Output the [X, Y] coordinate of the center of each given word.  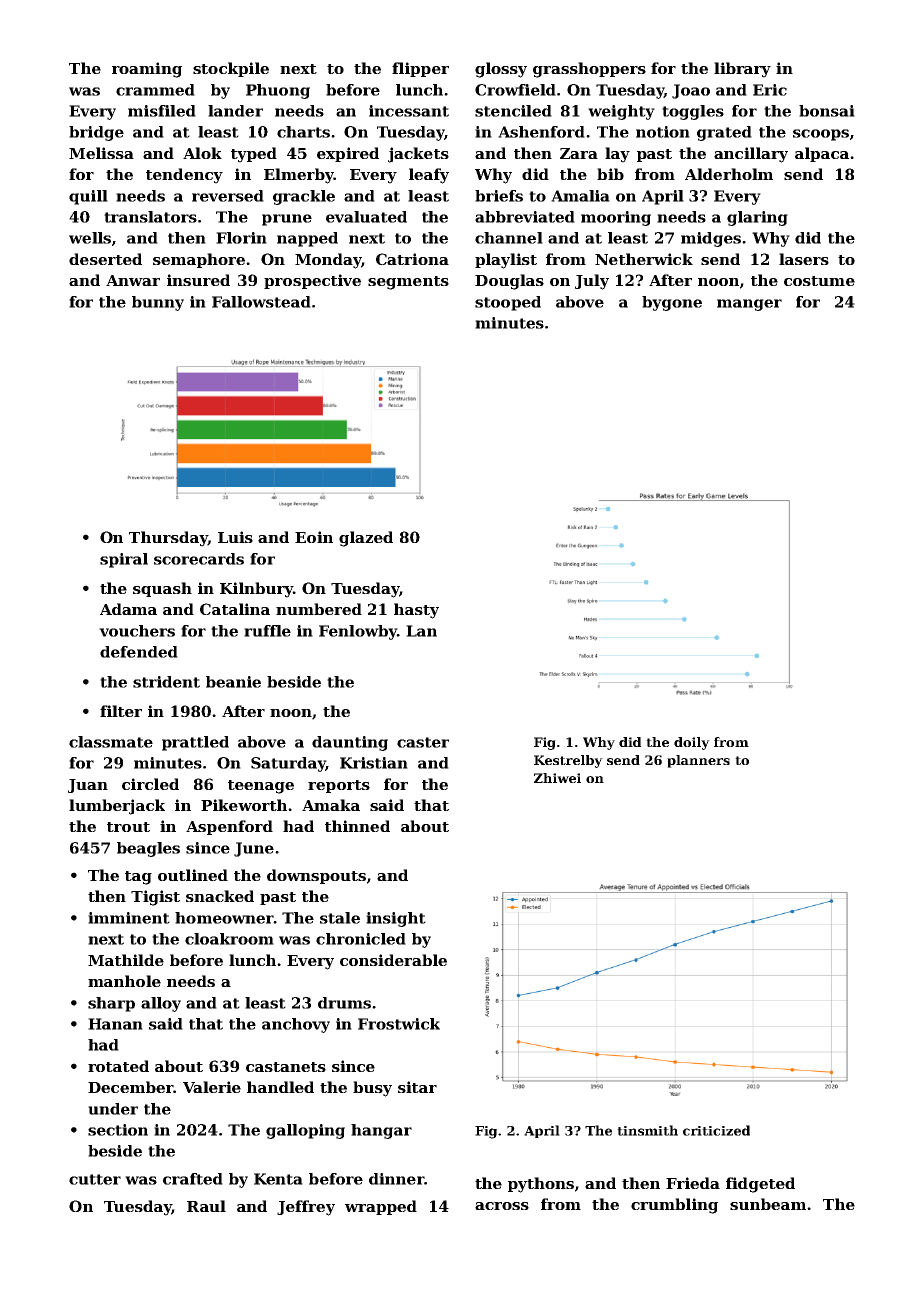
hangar [381, 1131]
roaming [147, 70]
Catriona [412, 259]
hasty [416, 611]
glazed [366, 539]
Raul [206, 1206]
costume [819, 281]
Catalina [235, 609]
